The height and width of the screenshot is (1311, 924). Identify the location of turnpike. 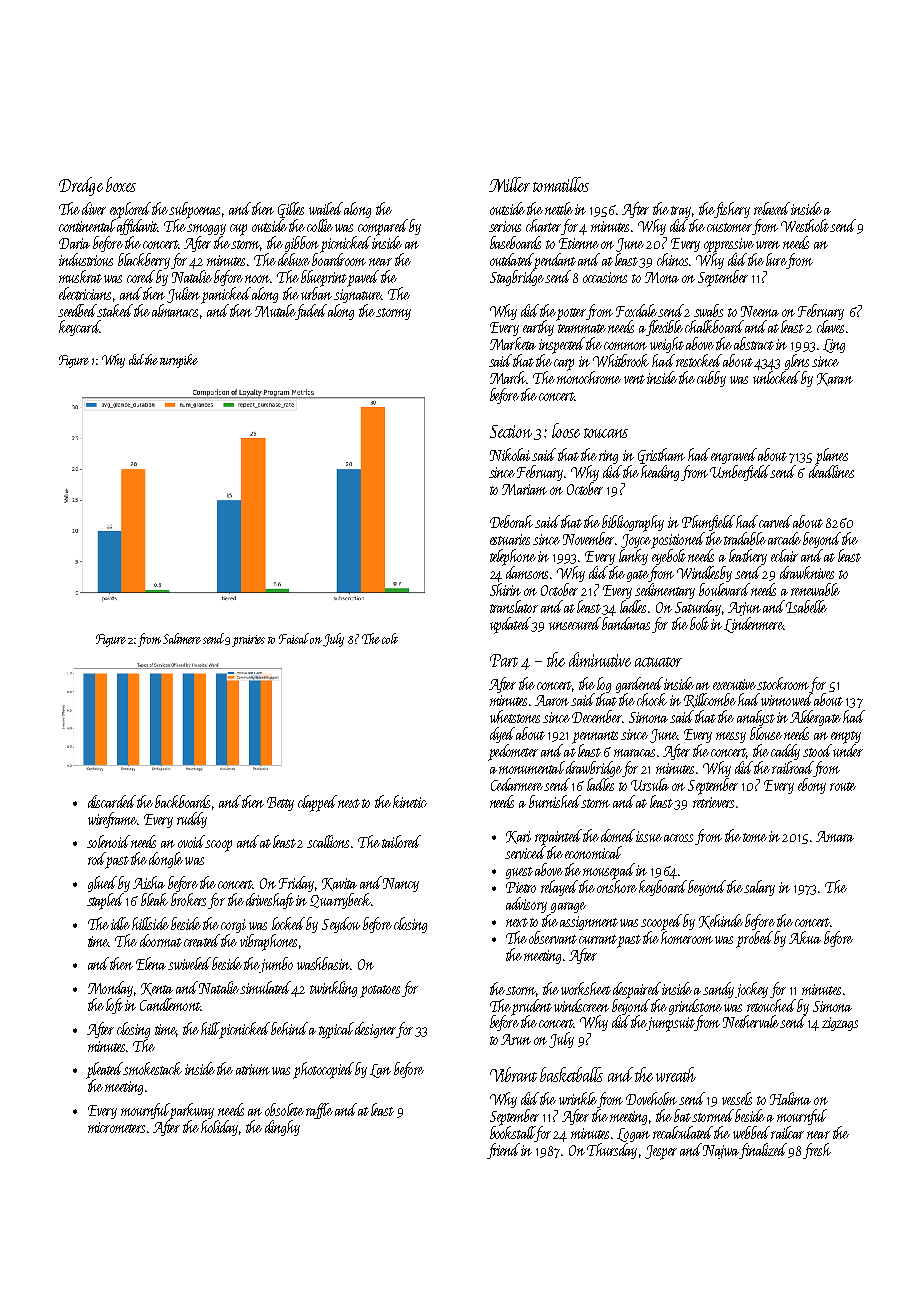
(179, 361).
